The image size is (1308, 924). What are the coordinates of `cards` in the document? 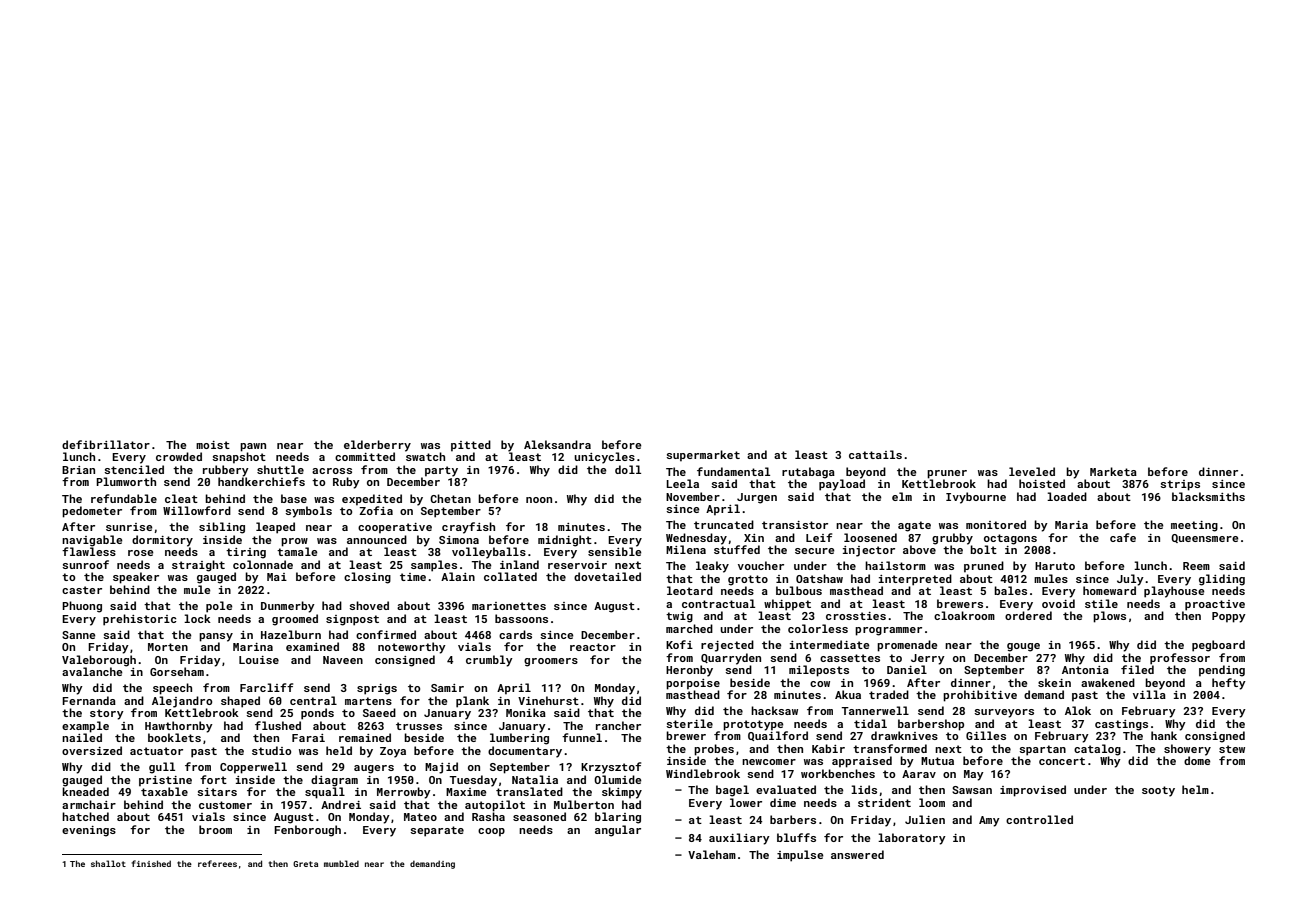 It's located at (515, 634).
